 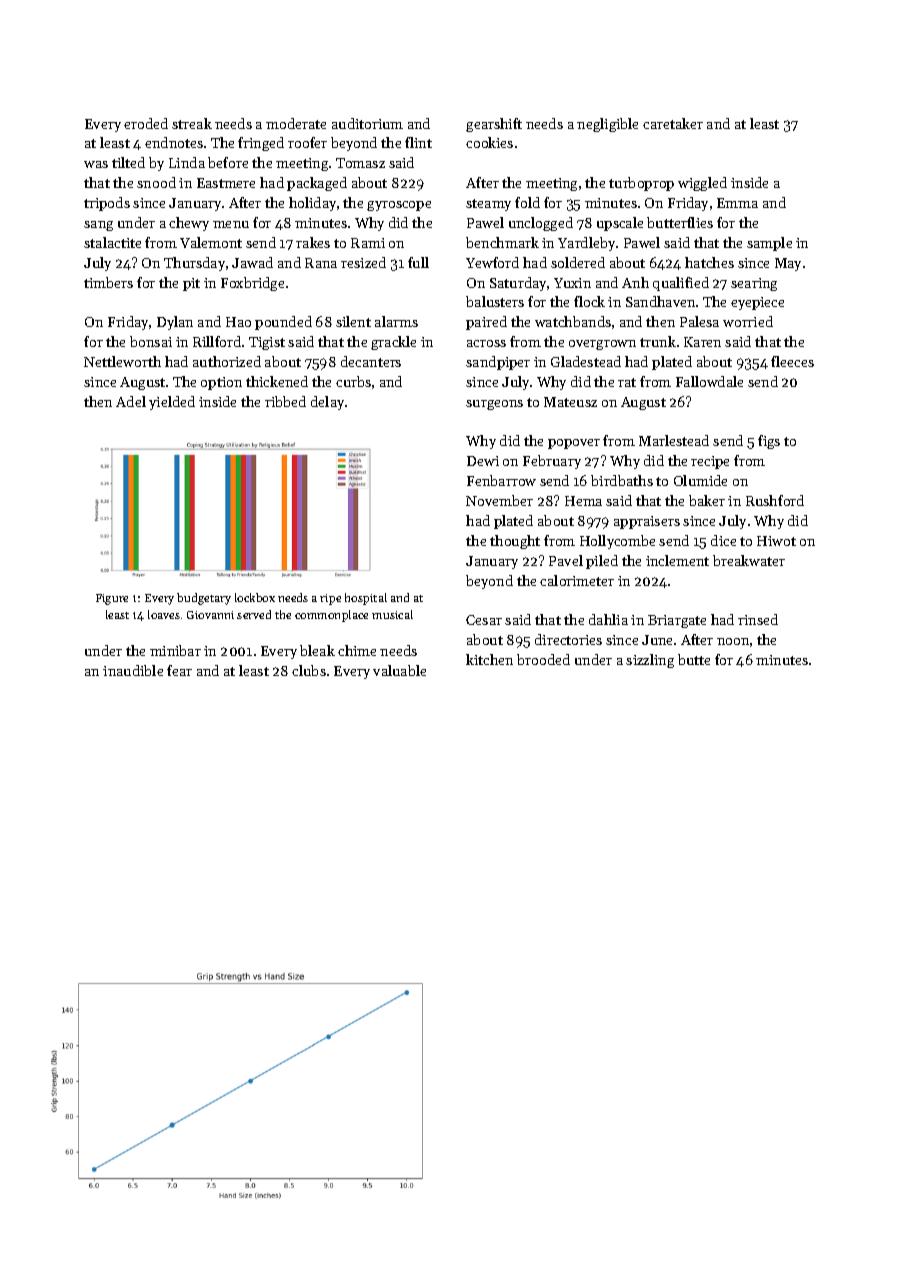 What do you see at coordinates (128, 162) in the page?
I see `tilted` at bounding box center [128, 162].
